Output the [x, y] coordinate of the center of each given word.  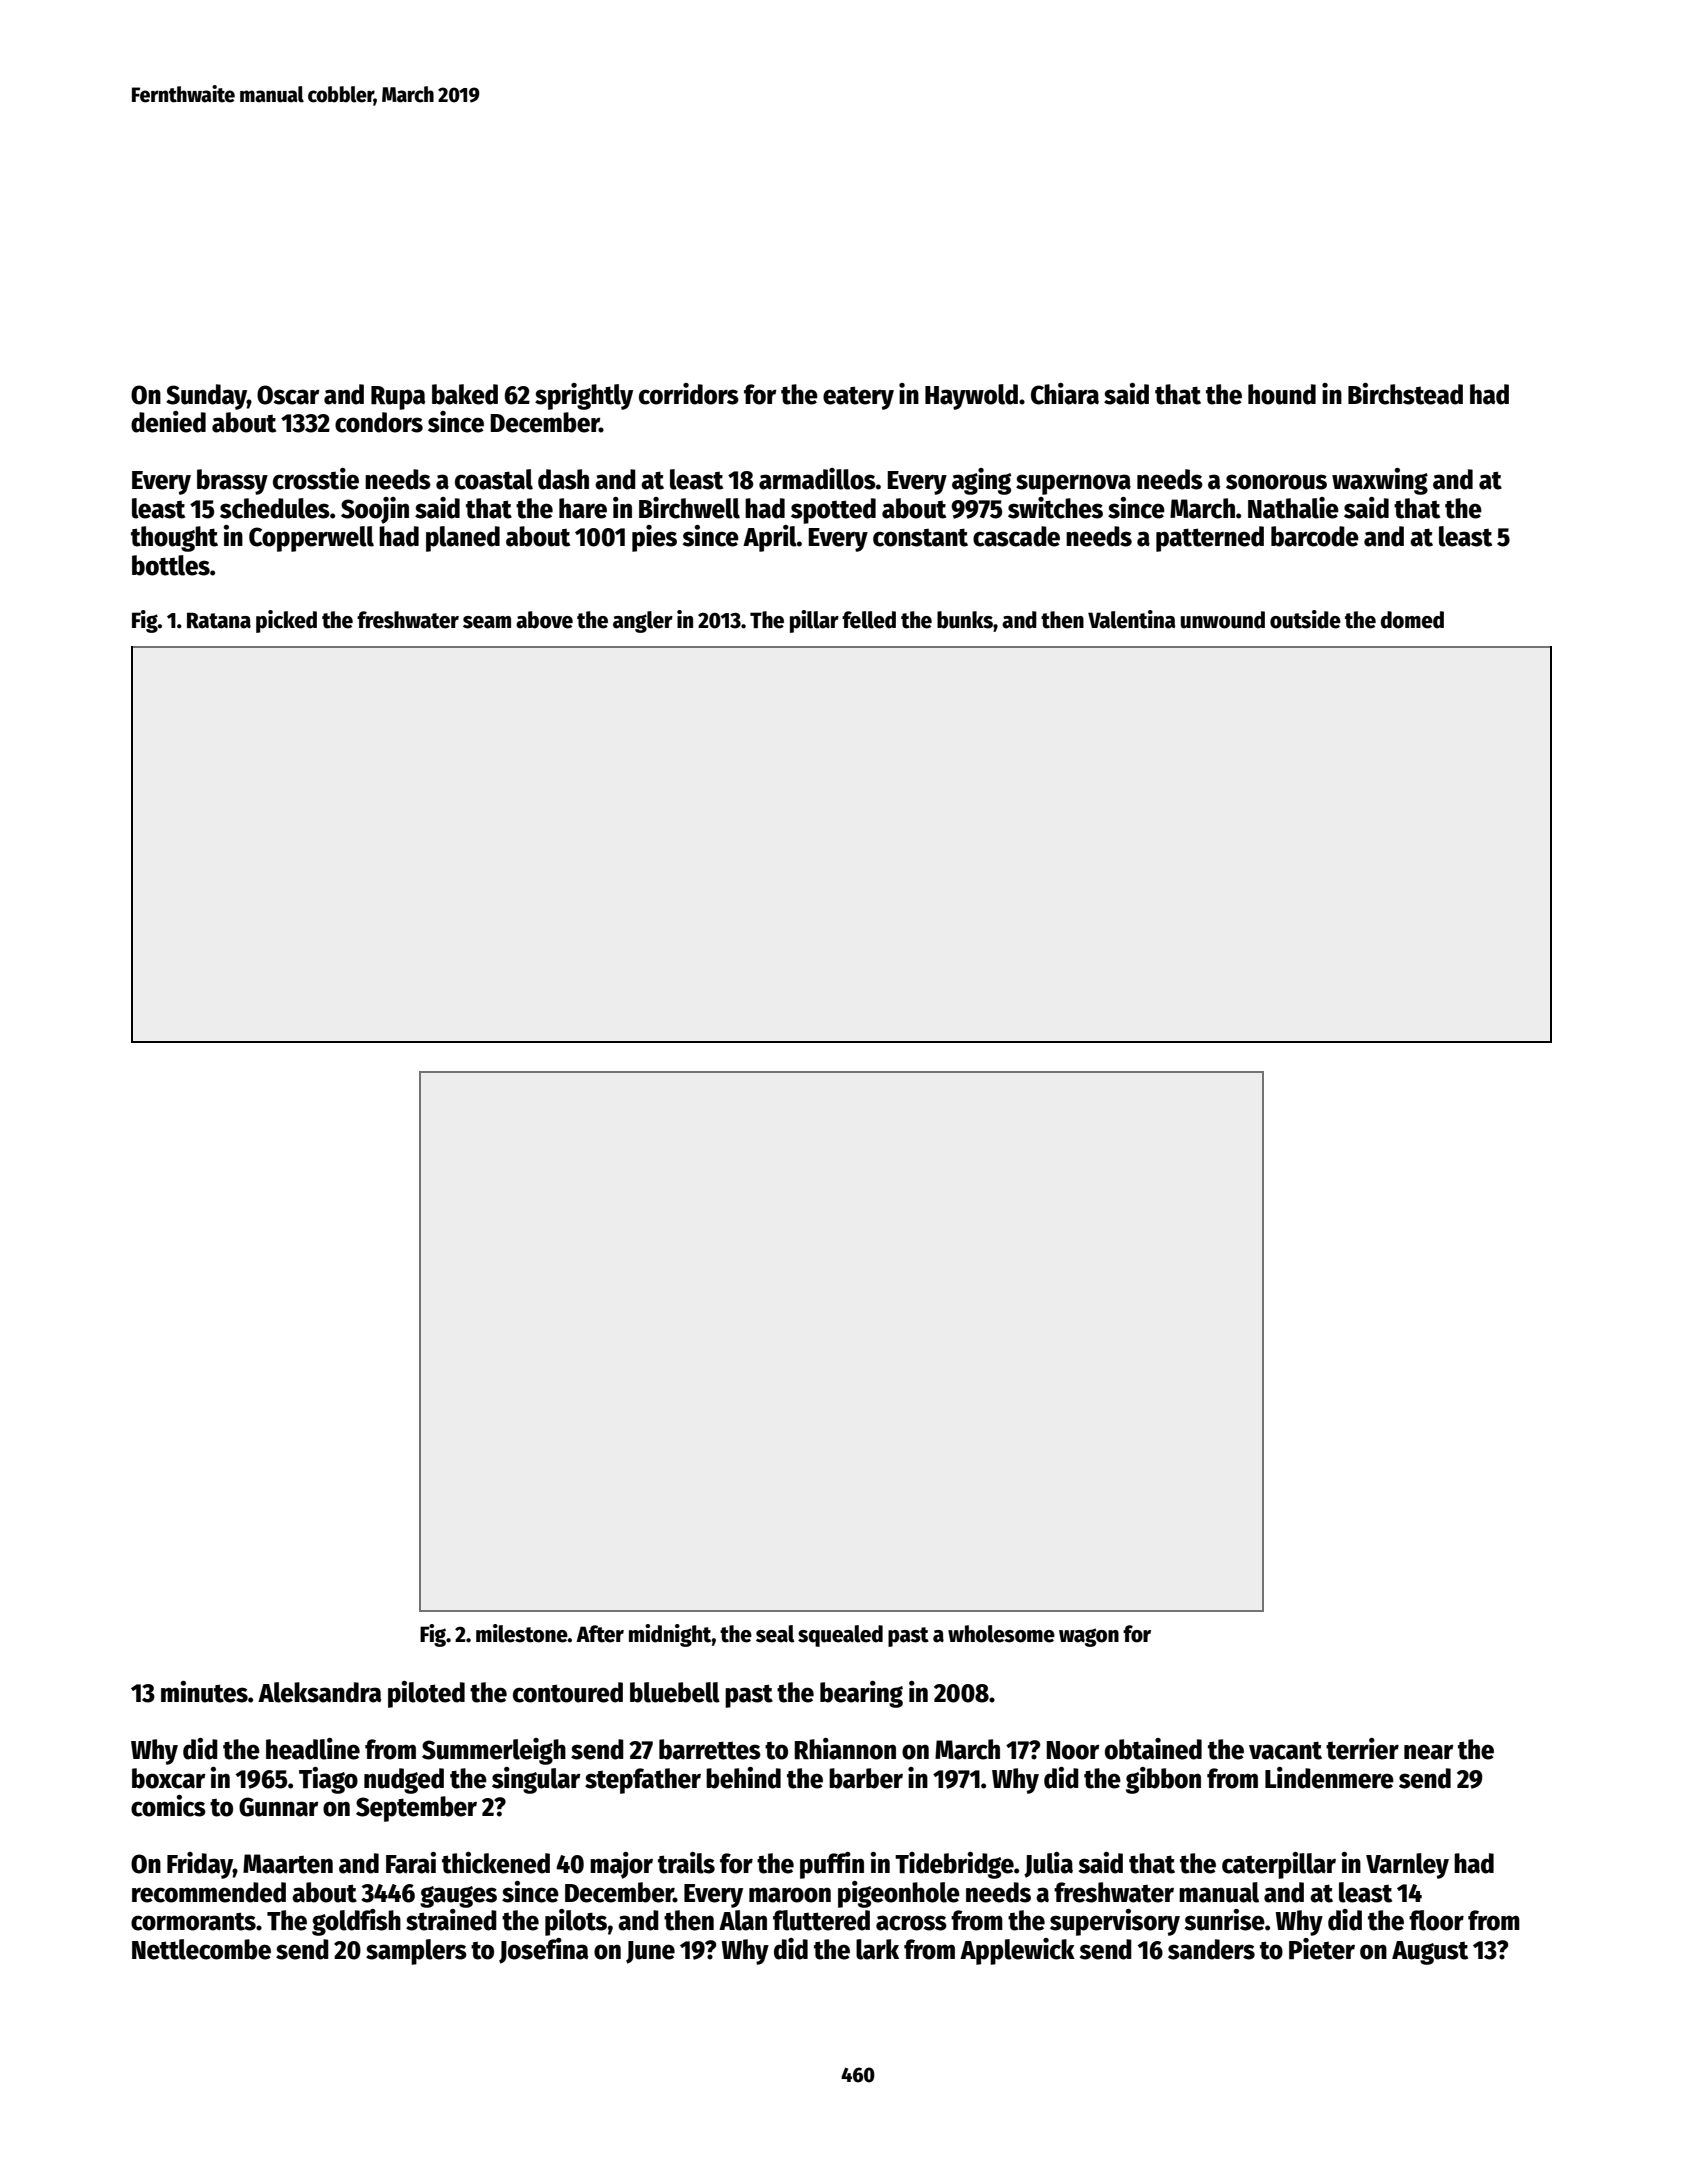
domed [1412, 620]
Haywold [971, 397]
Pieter [1322, 1949]
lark [877, 1949]
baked [465, 394]
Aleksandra [319, 1692]
